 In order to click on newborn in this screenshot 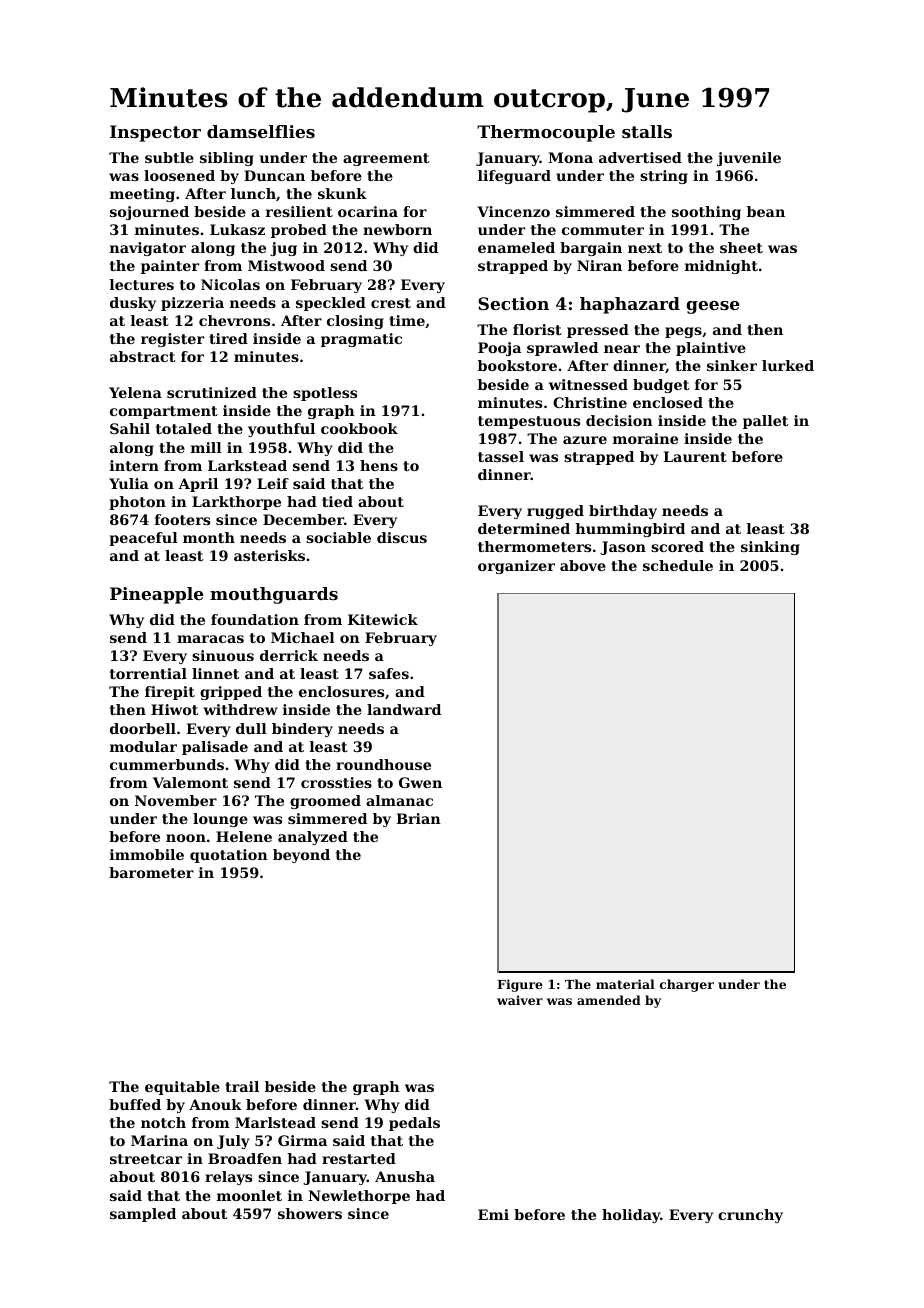, I will do `click(397, 229)`.
